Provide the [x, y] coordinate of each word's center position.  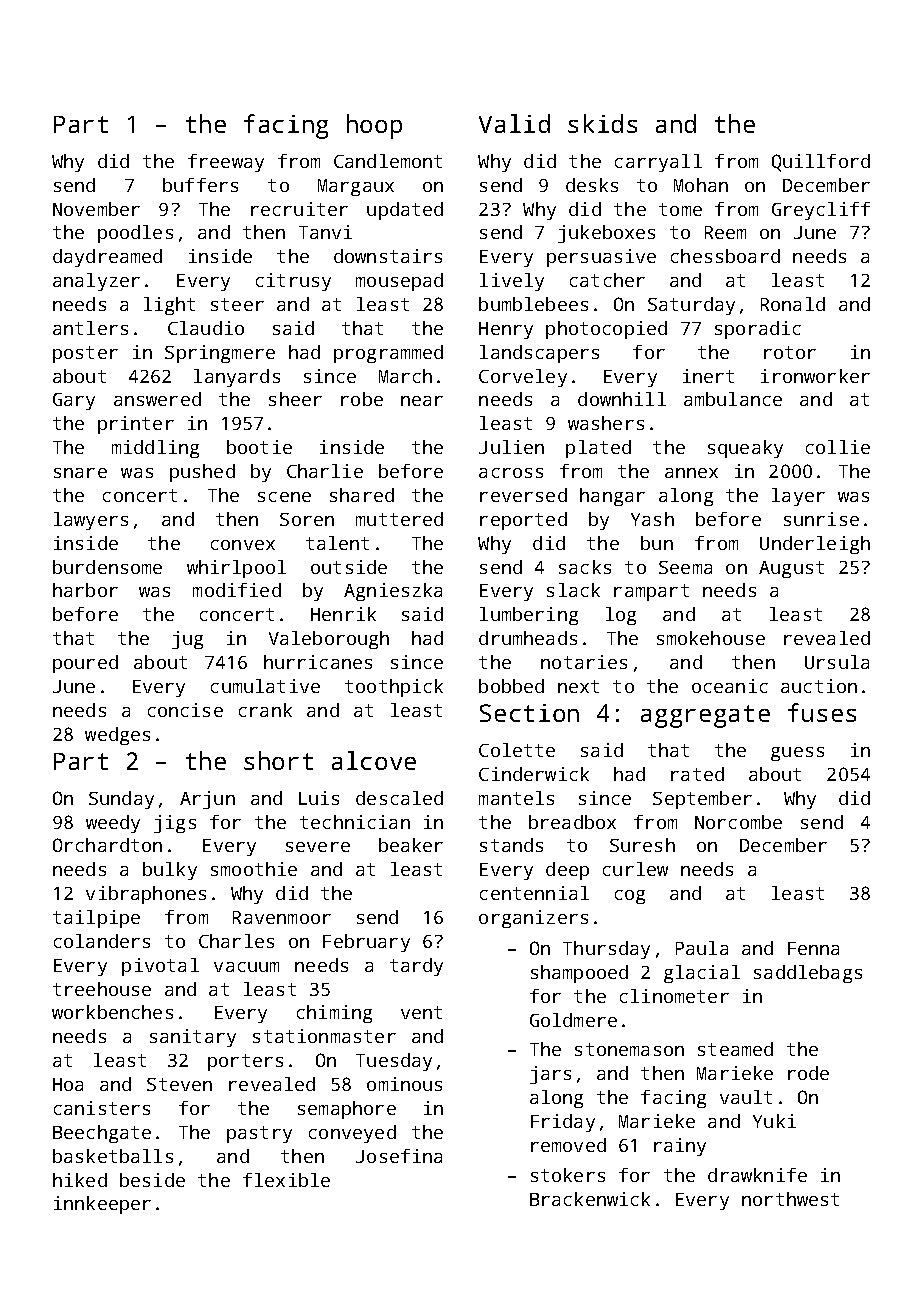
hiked [80, 1180]
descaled [399, 798]
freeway [226, 163]
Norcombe [738, 822]
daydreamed [107, 258]
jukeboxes [606, 234]
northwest [790, 1199]
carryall [658, 163]
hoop [374, 126]
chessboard [725, 256]
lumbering [529, 616]
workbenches [112, 1012]
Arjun [207, 800]
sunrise [821, 519]
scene [284, 497]
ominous [404, 1084]
